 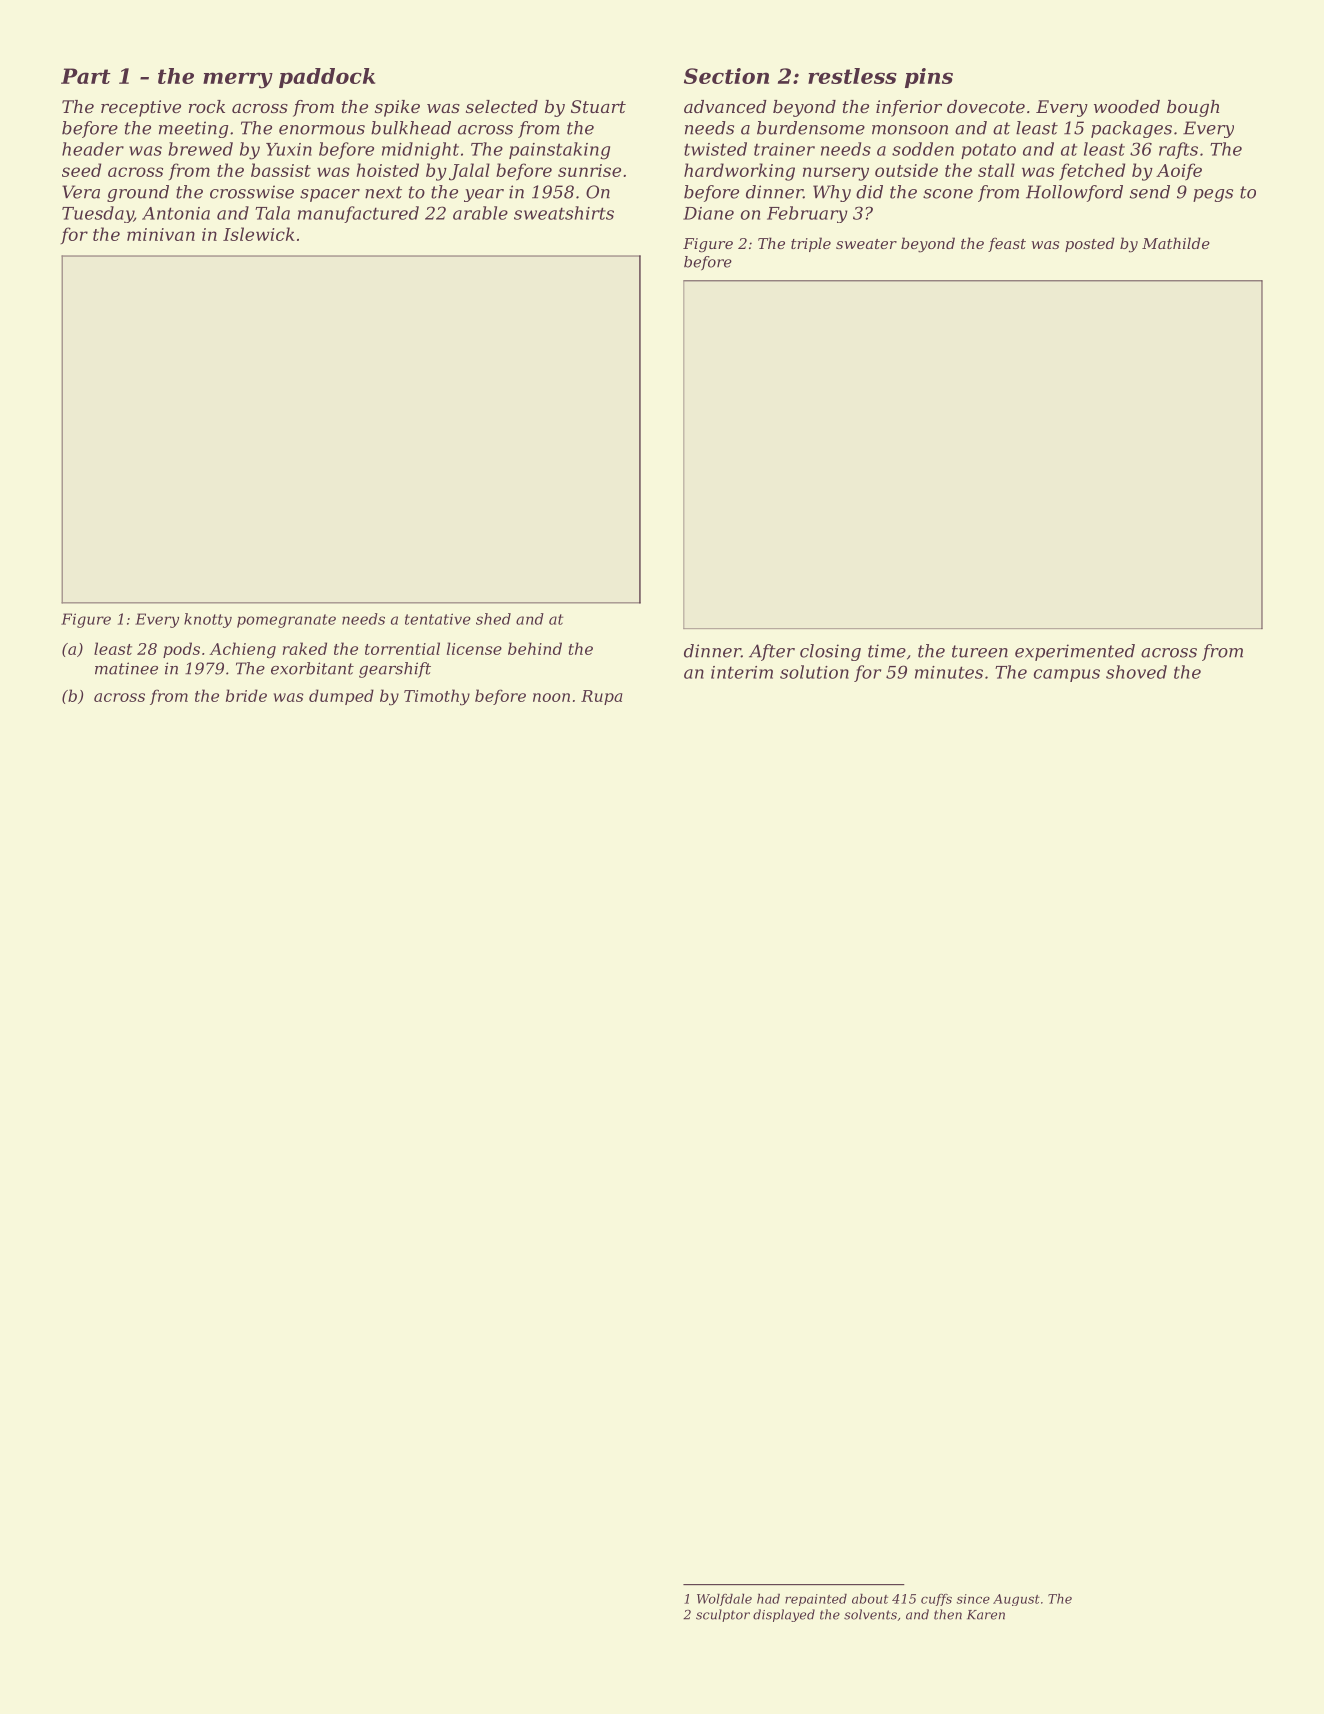 What do you see at coordinates (986, 1615) in the page?
I see `Karen` at bounding box center [986, 1615].
